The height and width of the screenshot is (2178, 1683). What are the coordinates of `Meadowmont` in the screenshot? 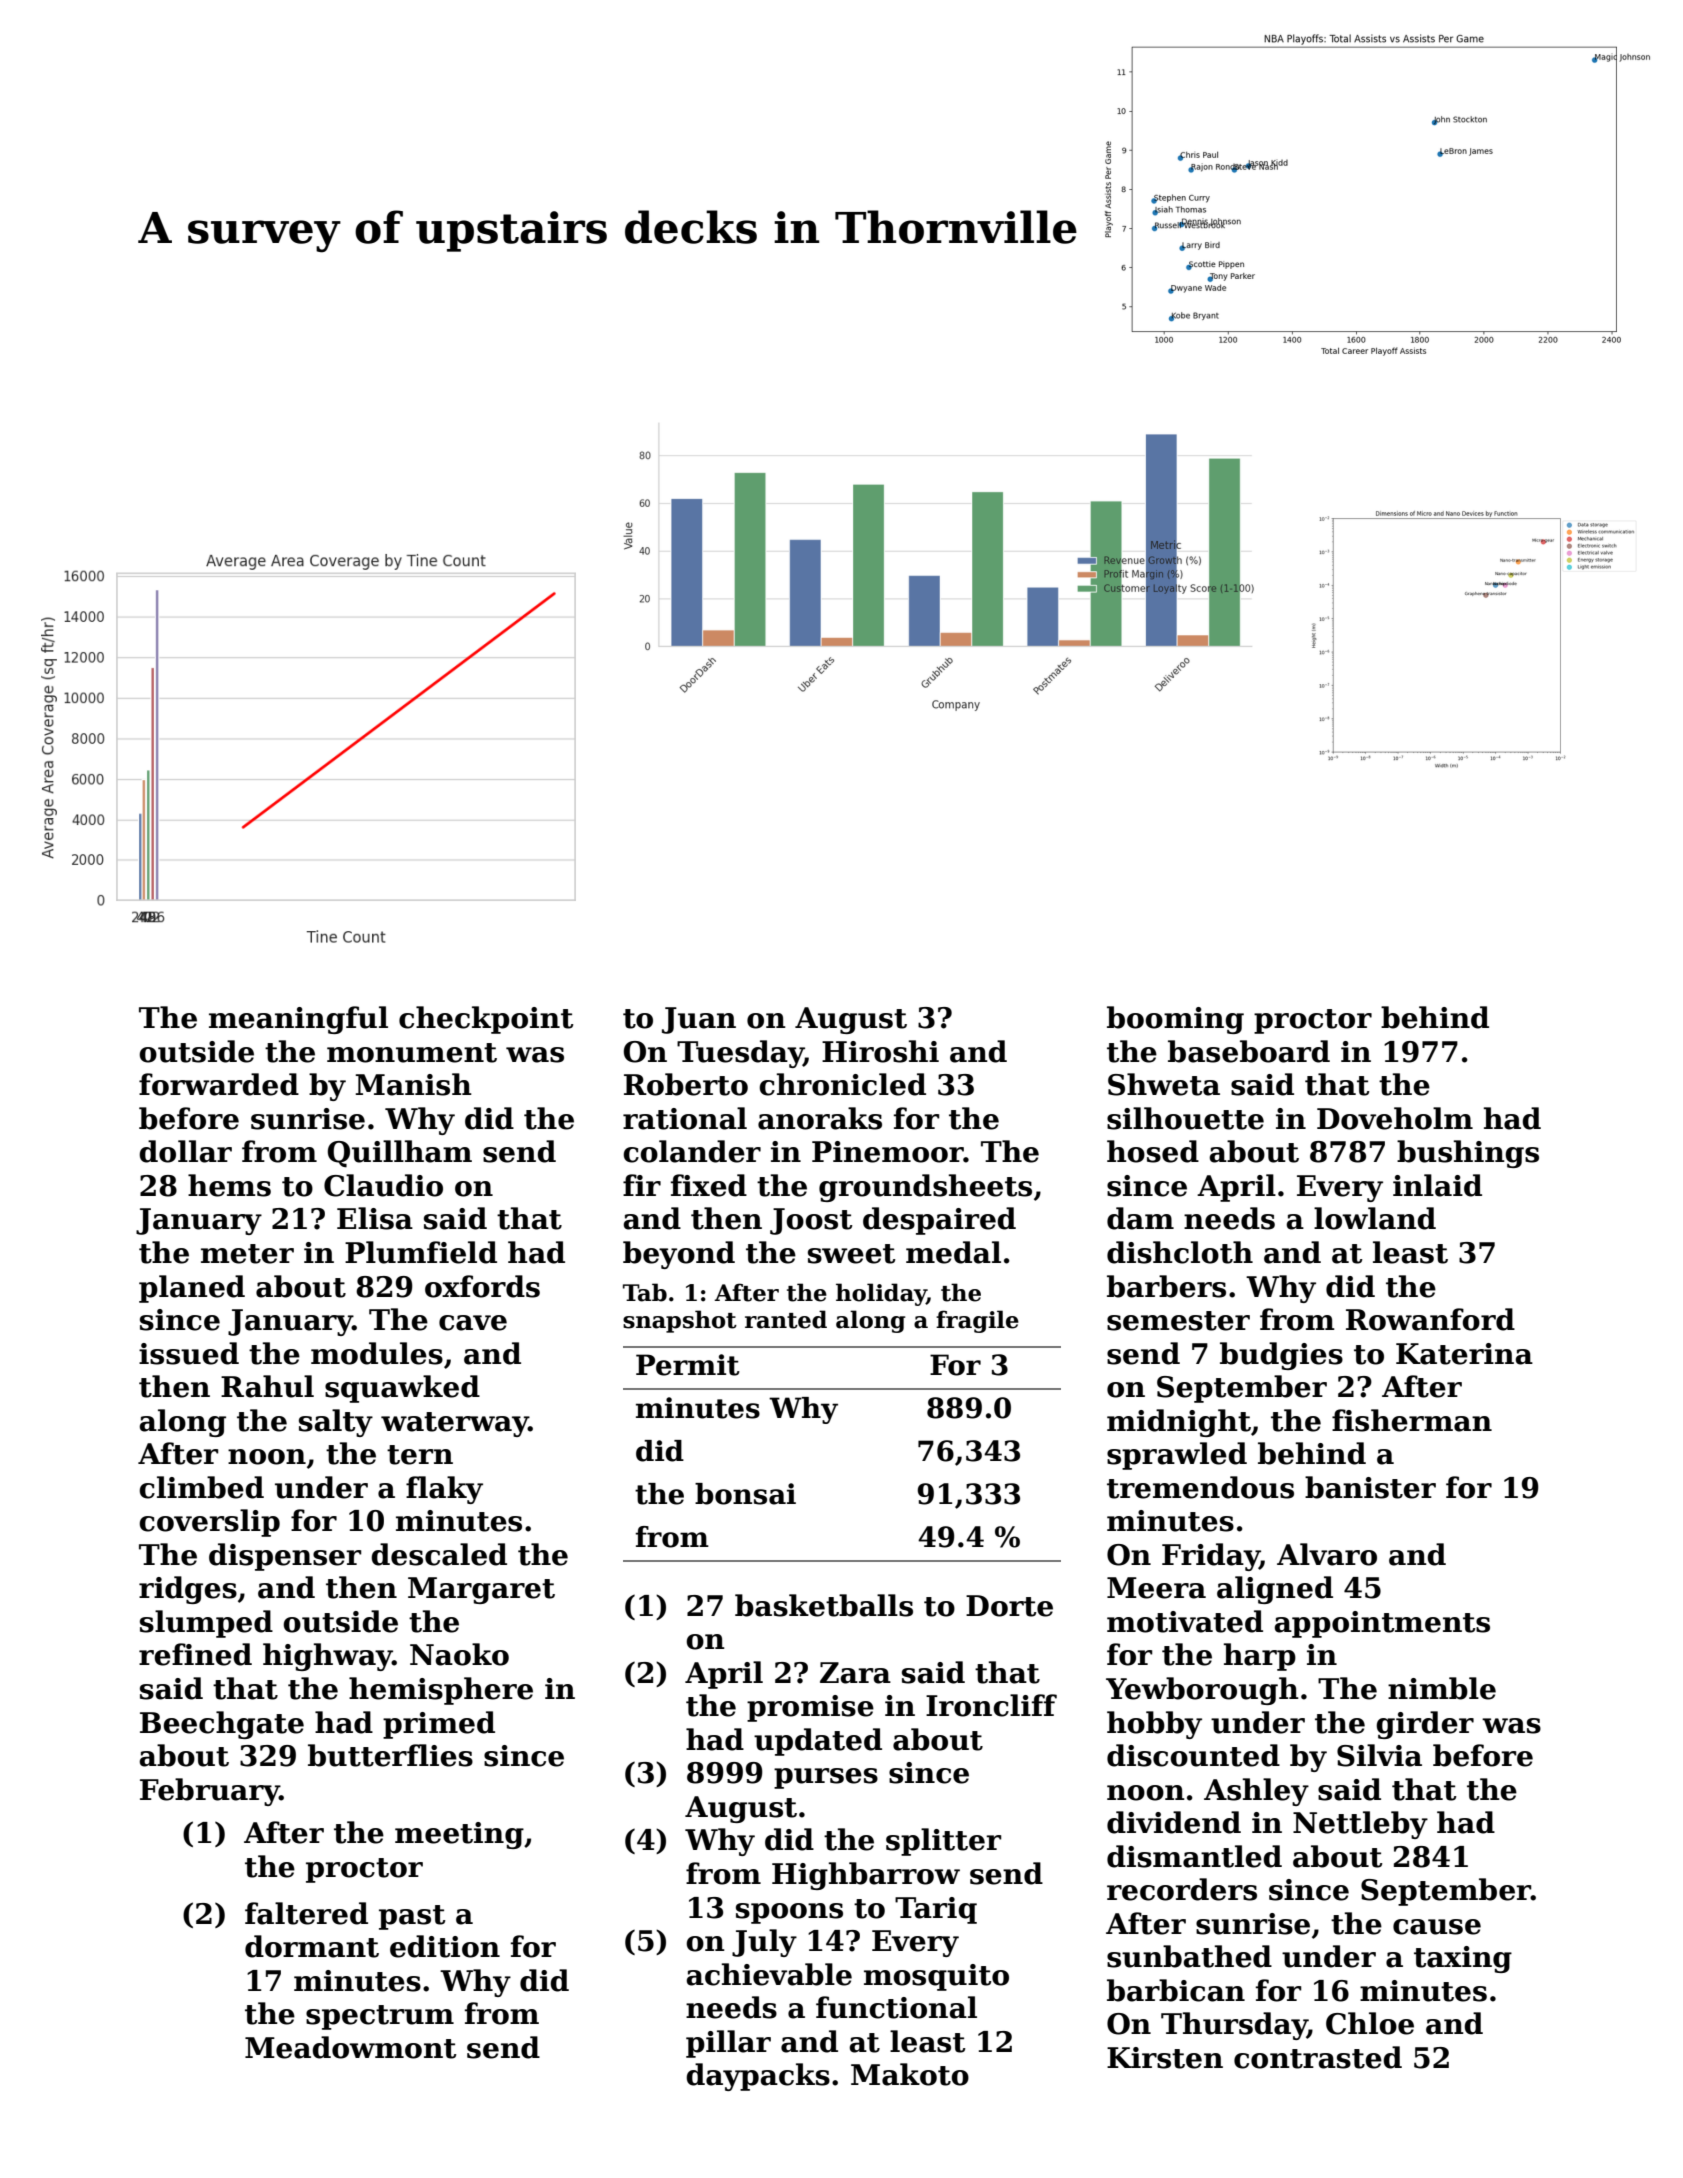 It's located at (350, 2047).
